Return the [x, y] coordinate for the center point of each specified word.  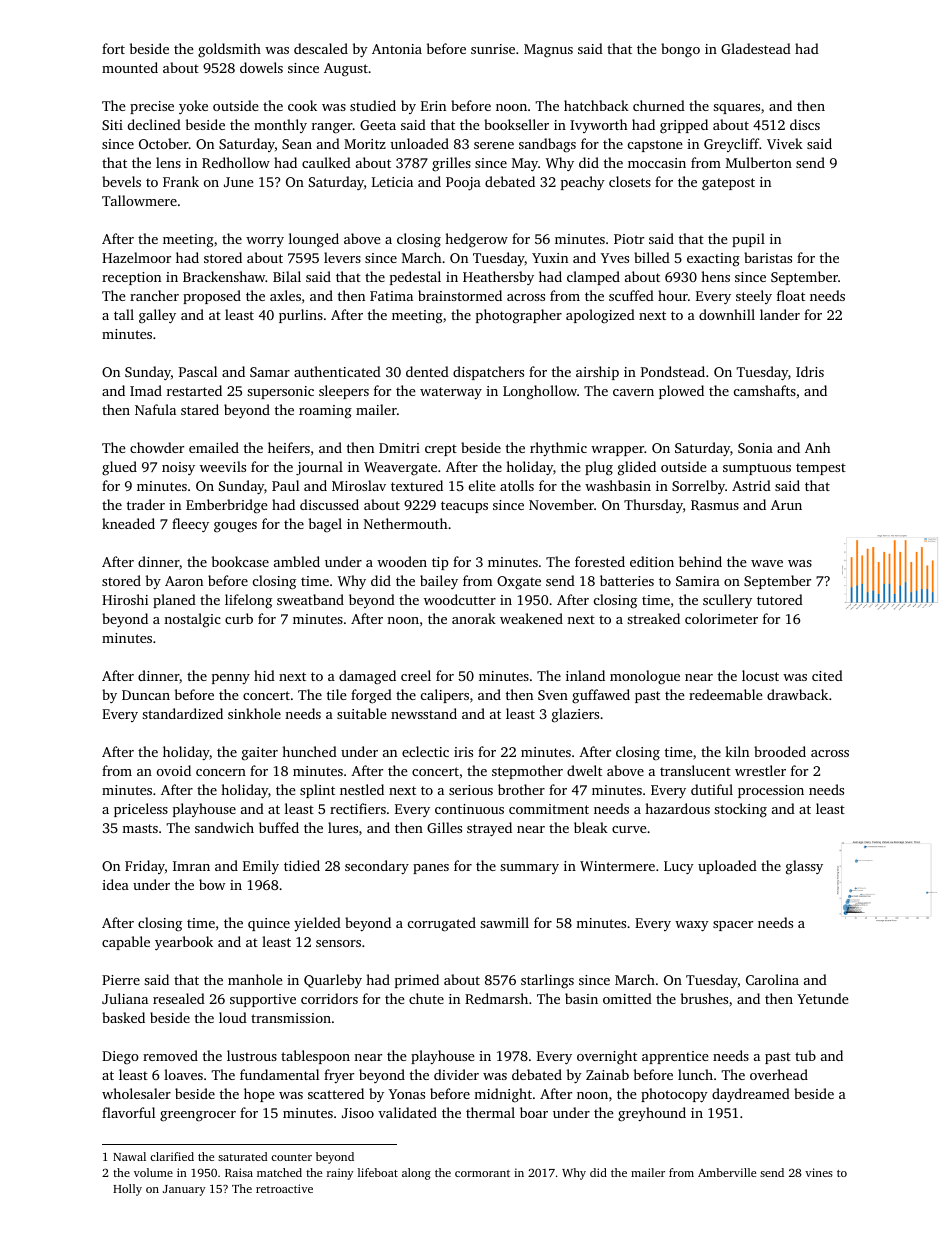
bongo [680, 50]
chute [426, 998]
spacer [733, 926]
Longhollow [540, 392]
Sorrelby [698, 487]
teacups [464, 507]
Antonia [397, 49]
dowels [261, 67]
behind [700, 561]
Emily [261, 867]
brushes [704, 998]
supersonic [280, 392]
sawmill [504, 922]
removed [170, 1055]
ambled [297, 561]
